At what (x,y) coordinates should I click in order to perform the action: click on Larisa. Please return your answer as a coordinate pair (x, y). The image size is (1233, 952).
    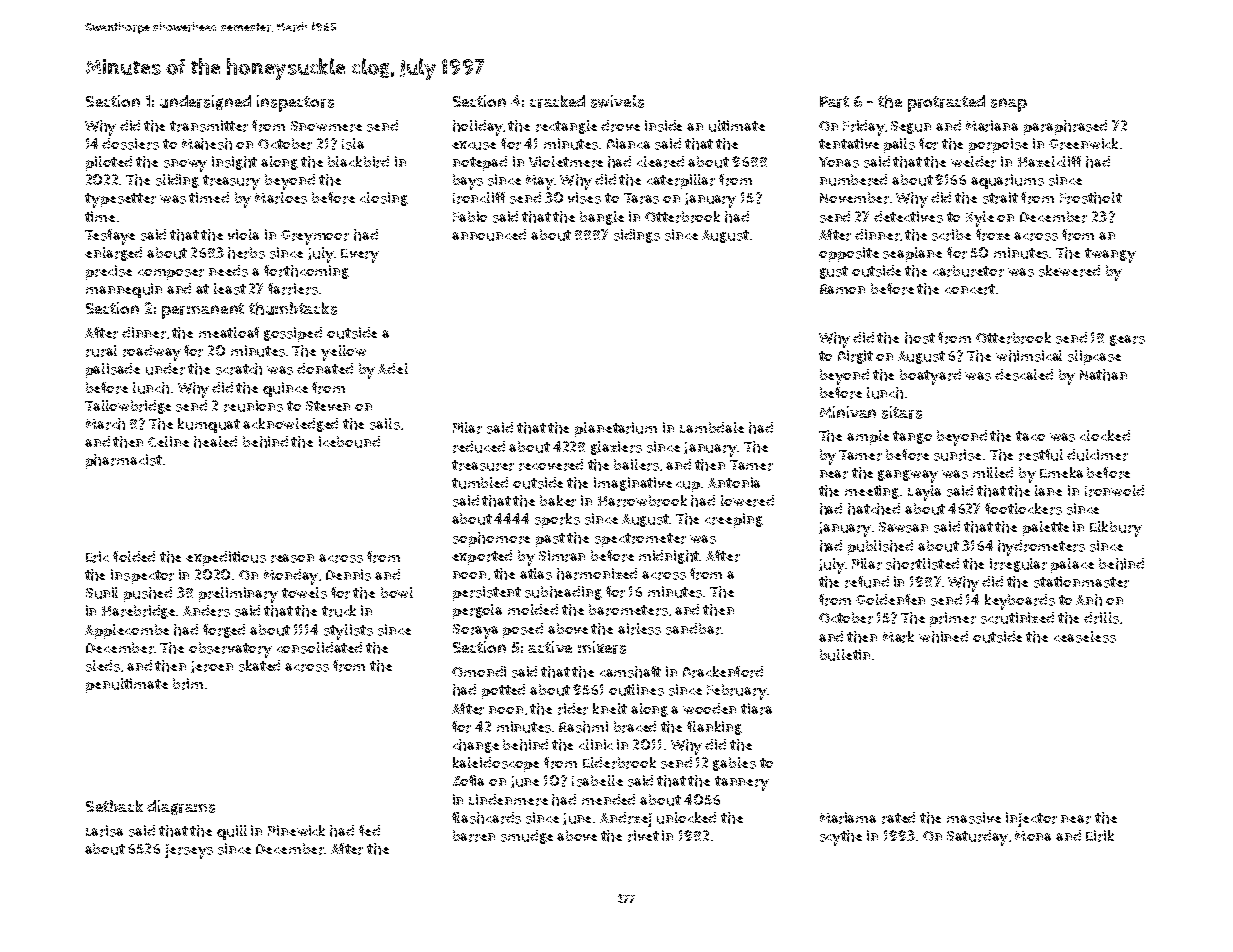
    Looking at the image, I should click on (104, 831).
